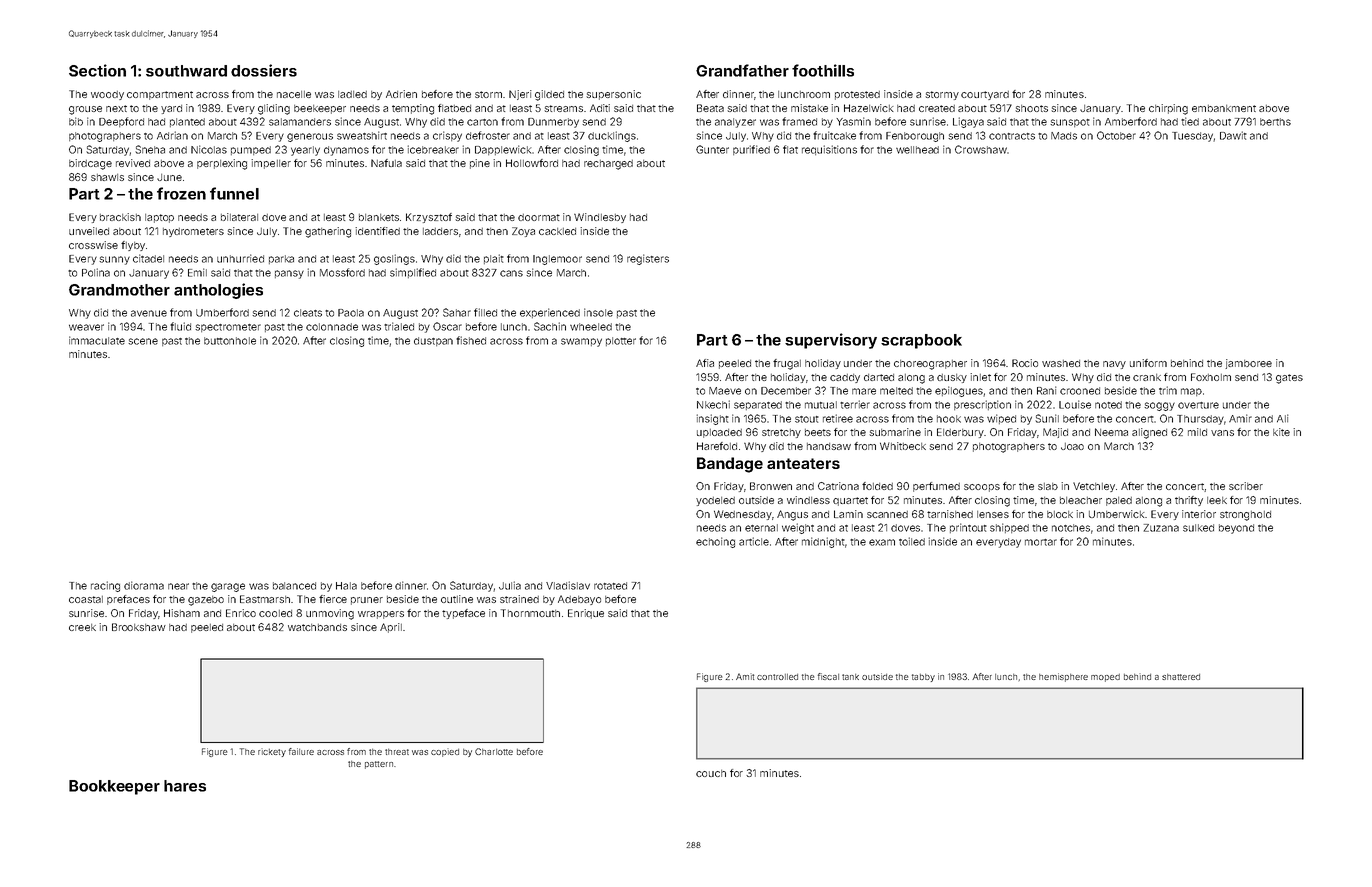  What do you see at coordinates (1233, 135) in the screenshot?
I see `Dawit` at bounding box center [1233, 135].
